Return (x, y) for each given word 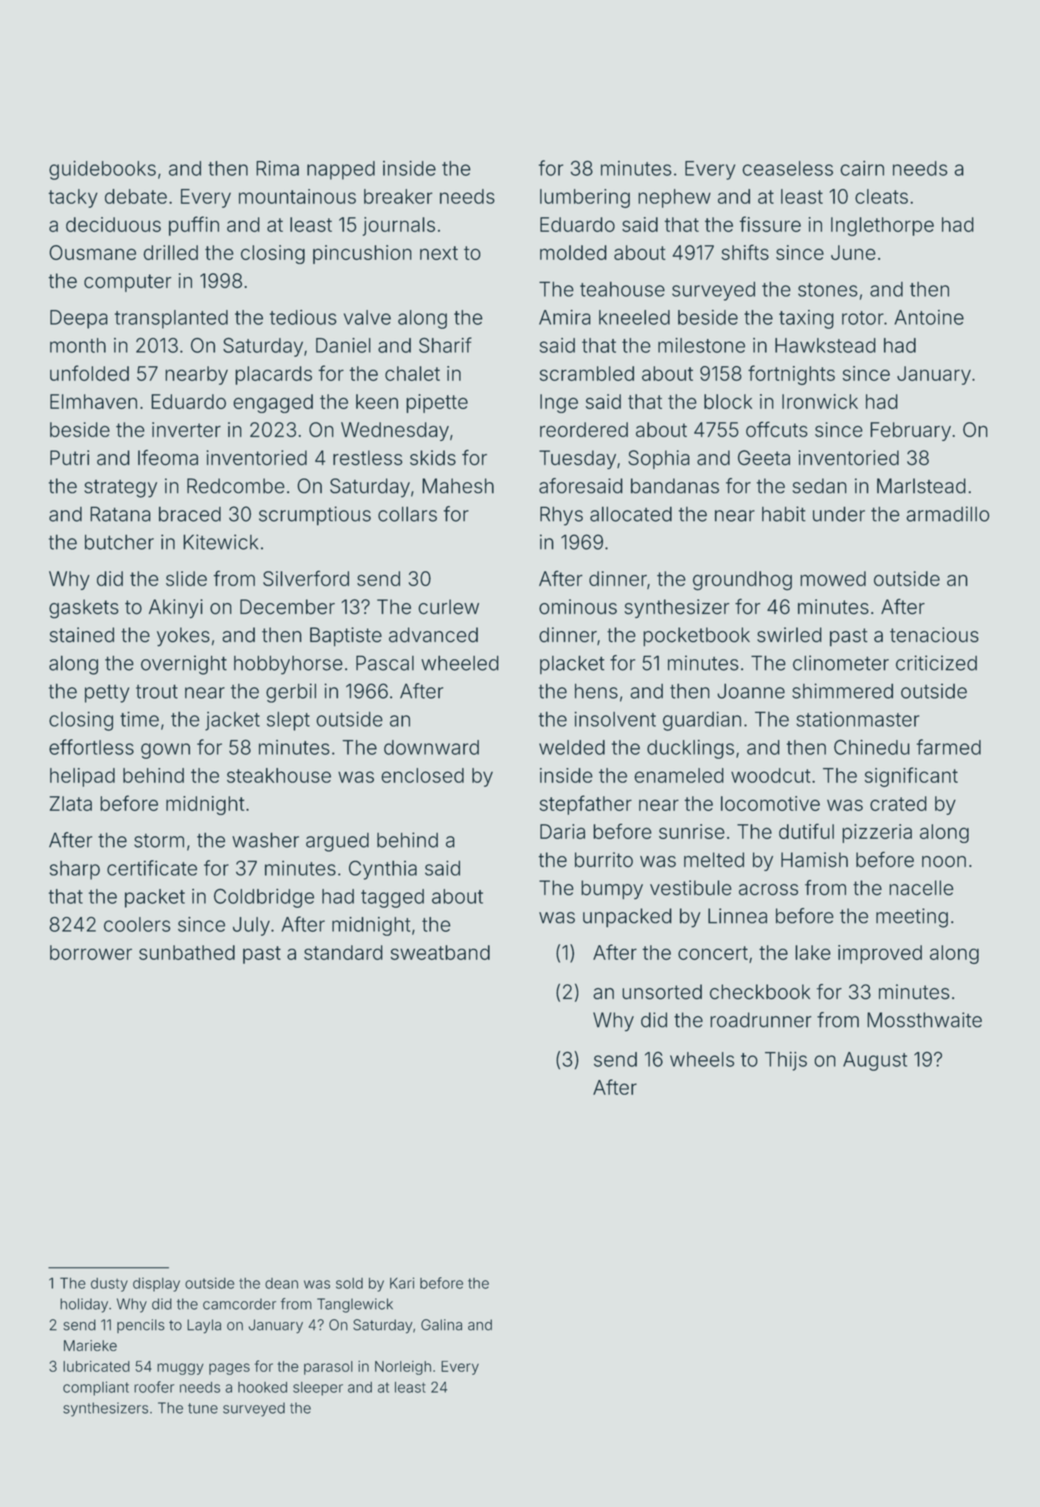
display (156, 1284)
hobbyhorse (288, 665)
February (910, 431)
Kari (402, 1283)
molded (573, 252)
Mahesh (458, 486)
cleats (881, 196)
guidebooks (102, 170)
